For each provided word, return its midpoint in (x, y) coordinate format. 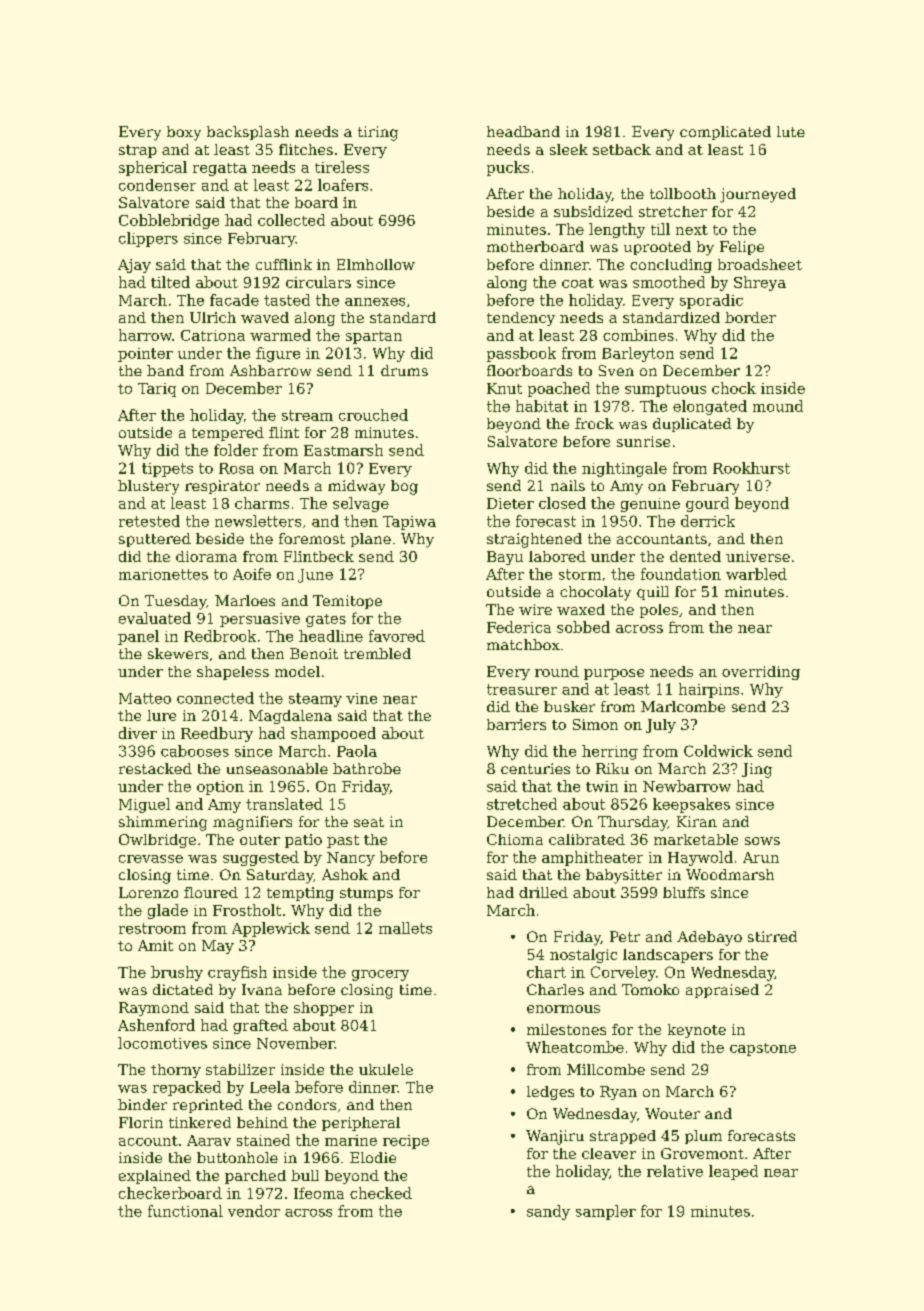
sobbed (583, 627)
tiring (378, 133)
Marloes (245, 600)
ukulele (386, 1069)
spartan (374, 337)
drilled (543, 892)
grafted (260, 1026)
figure (278, 354)
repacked (187, 1088)
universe (758, 556)
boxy (184, 133)
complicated (725, 133)
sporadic (711, 301)
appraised (722, 991)
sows (762, 841)
